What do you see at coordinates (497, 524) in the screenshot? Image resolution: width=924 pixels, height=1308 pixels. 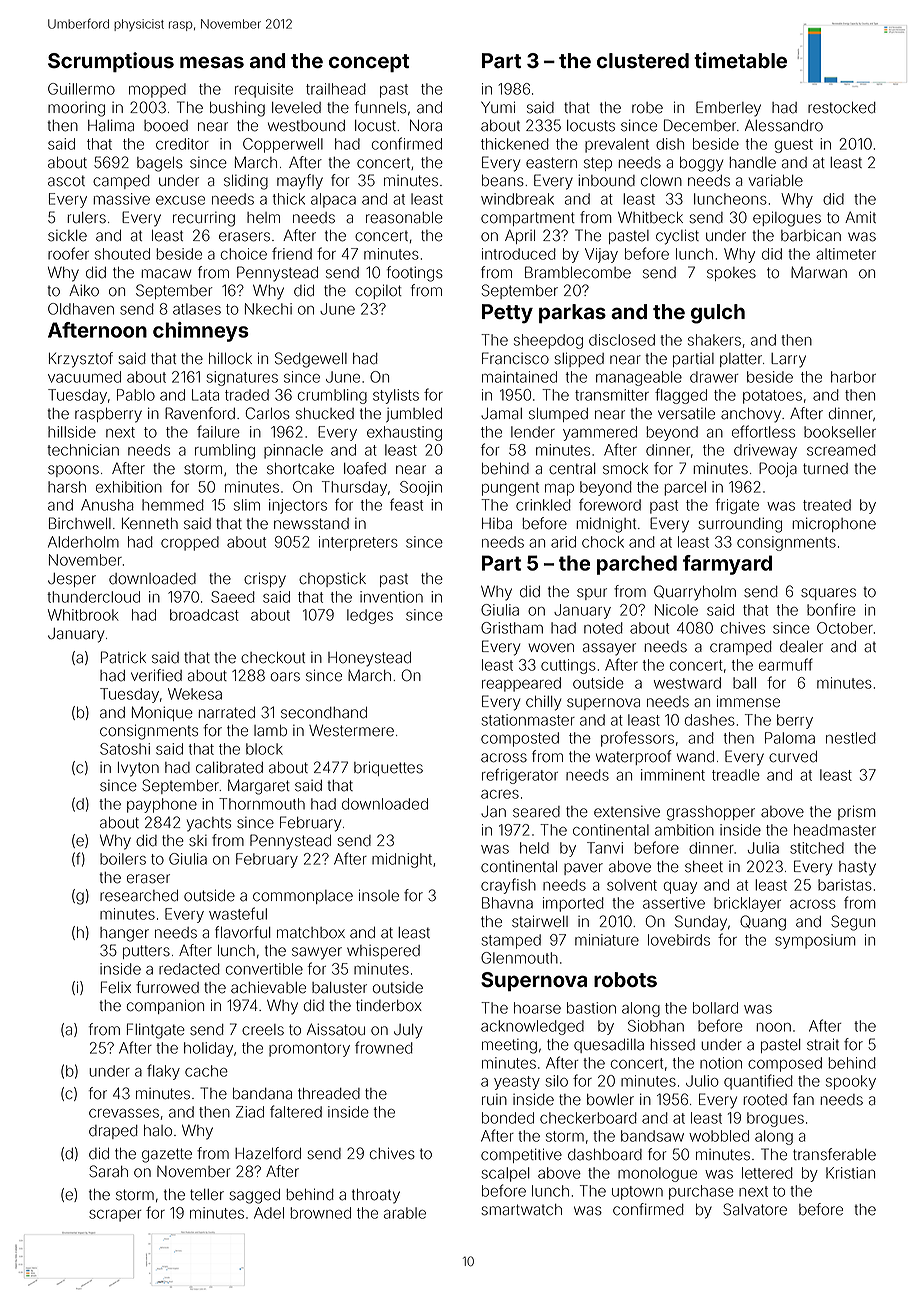 I see `Hiba` at bounding box center [497, 524].
